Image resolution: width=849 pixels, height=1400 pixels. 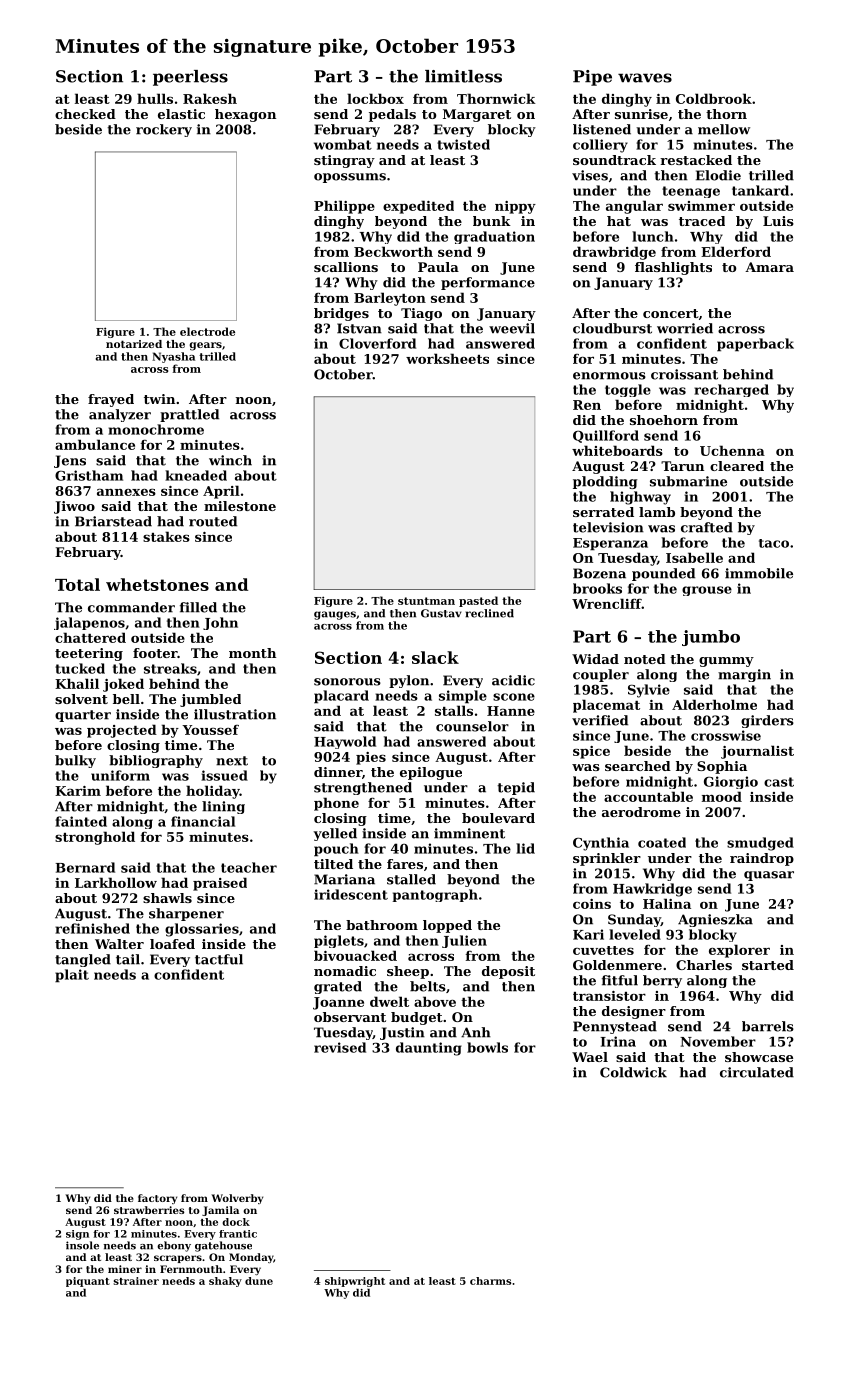 I want to click on charms, so click(x=490, y=1281).
